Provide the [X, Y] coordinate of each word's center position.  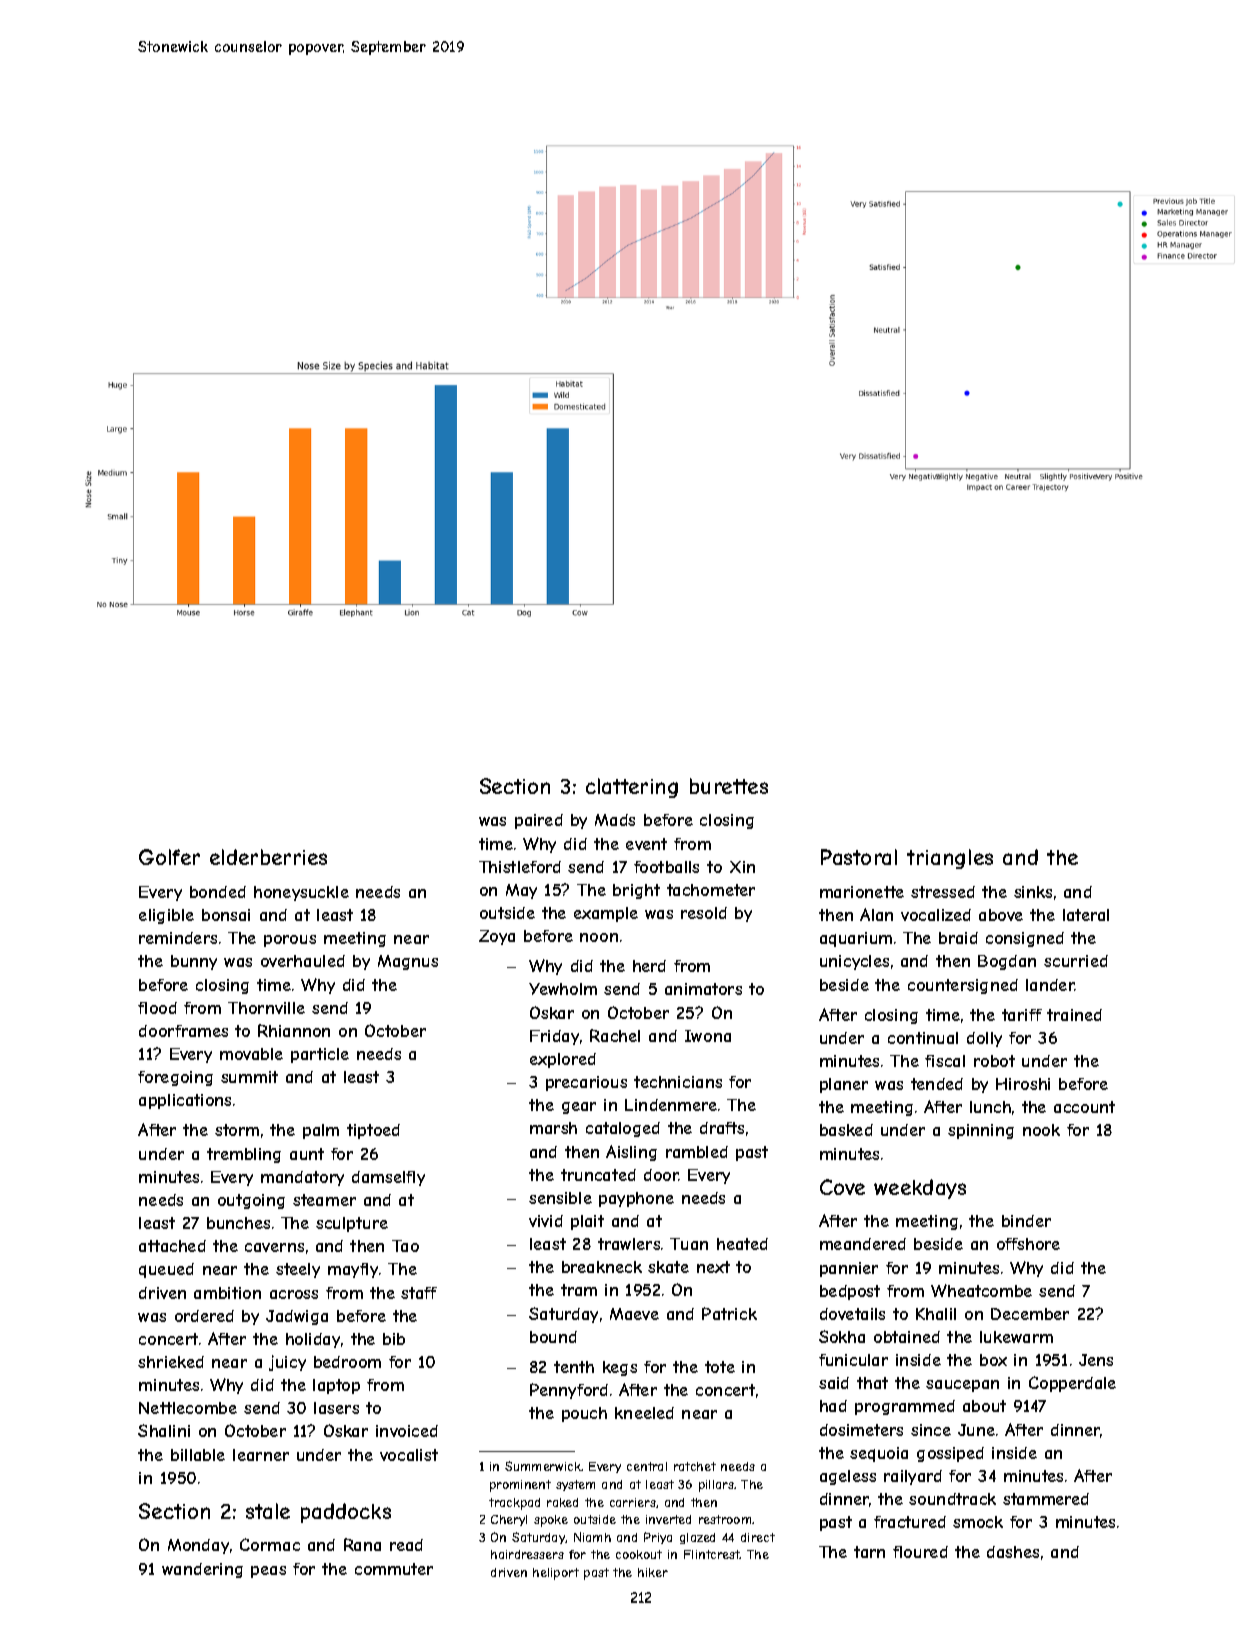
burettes [729, 786]
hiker [653, 1572]
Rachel [615, 1035]
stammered [1046, 1499]
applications [185, 1101]
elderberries [268, 857]
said [834, 1383]
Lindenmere [671, 1105]
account [1084, 1107]
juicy [287, 1363]
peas [268, 1572]
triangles [950, 859]
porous [290, 941]
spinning [981, 1131]
